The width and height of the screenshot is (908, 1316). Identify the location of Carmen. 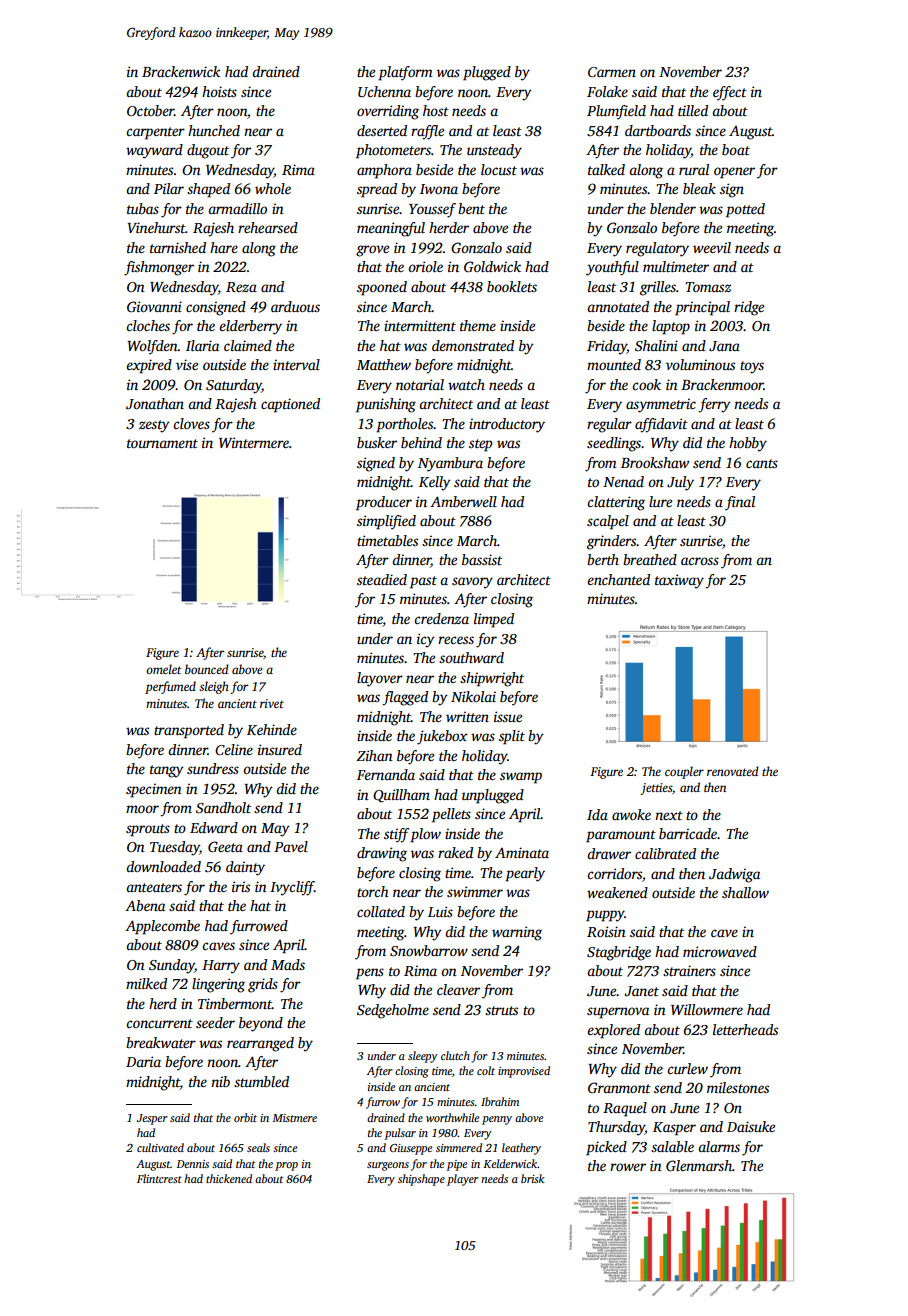
(612, 72).
